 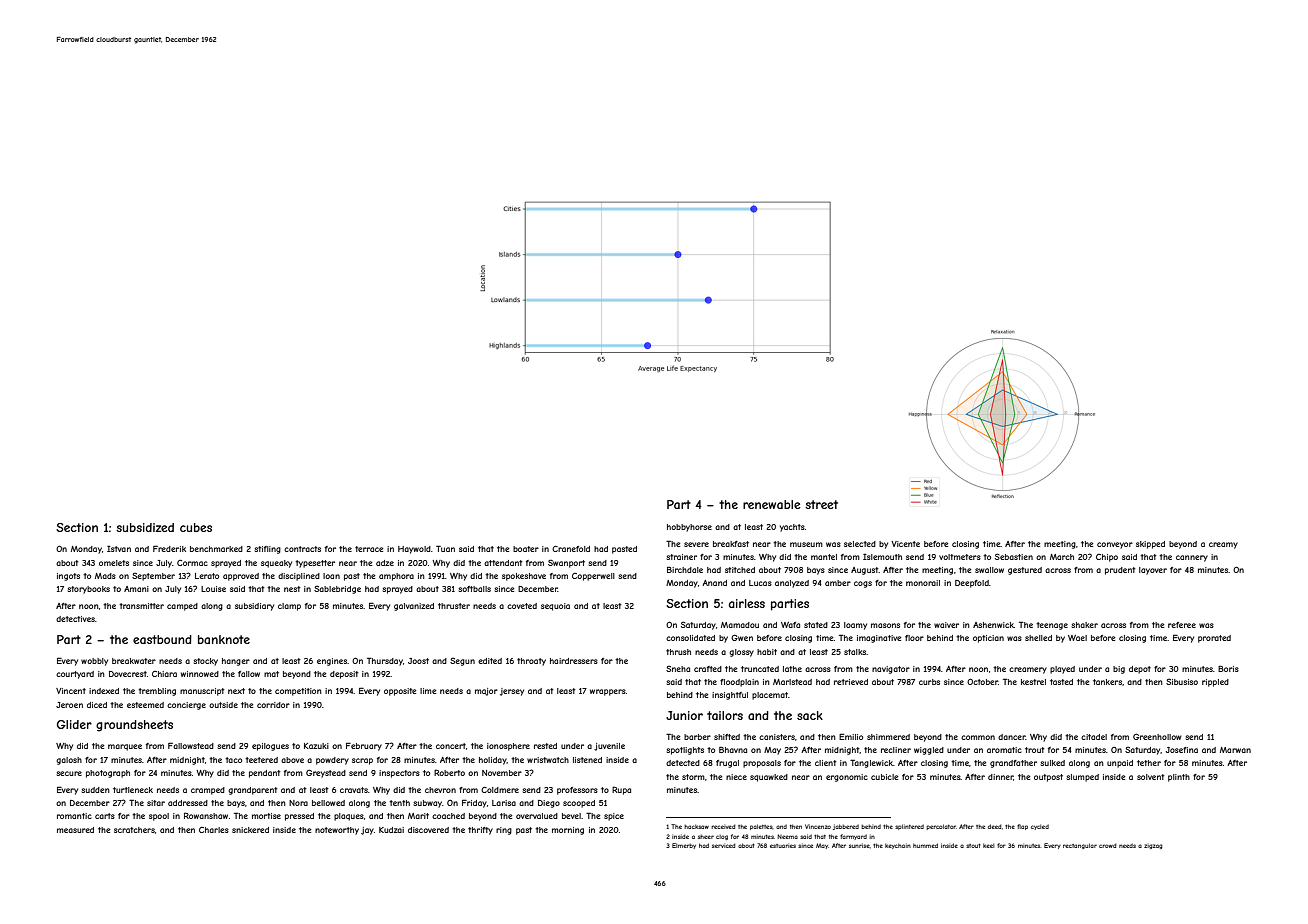 I want to click on snickered, so click(x=250, y=830).
